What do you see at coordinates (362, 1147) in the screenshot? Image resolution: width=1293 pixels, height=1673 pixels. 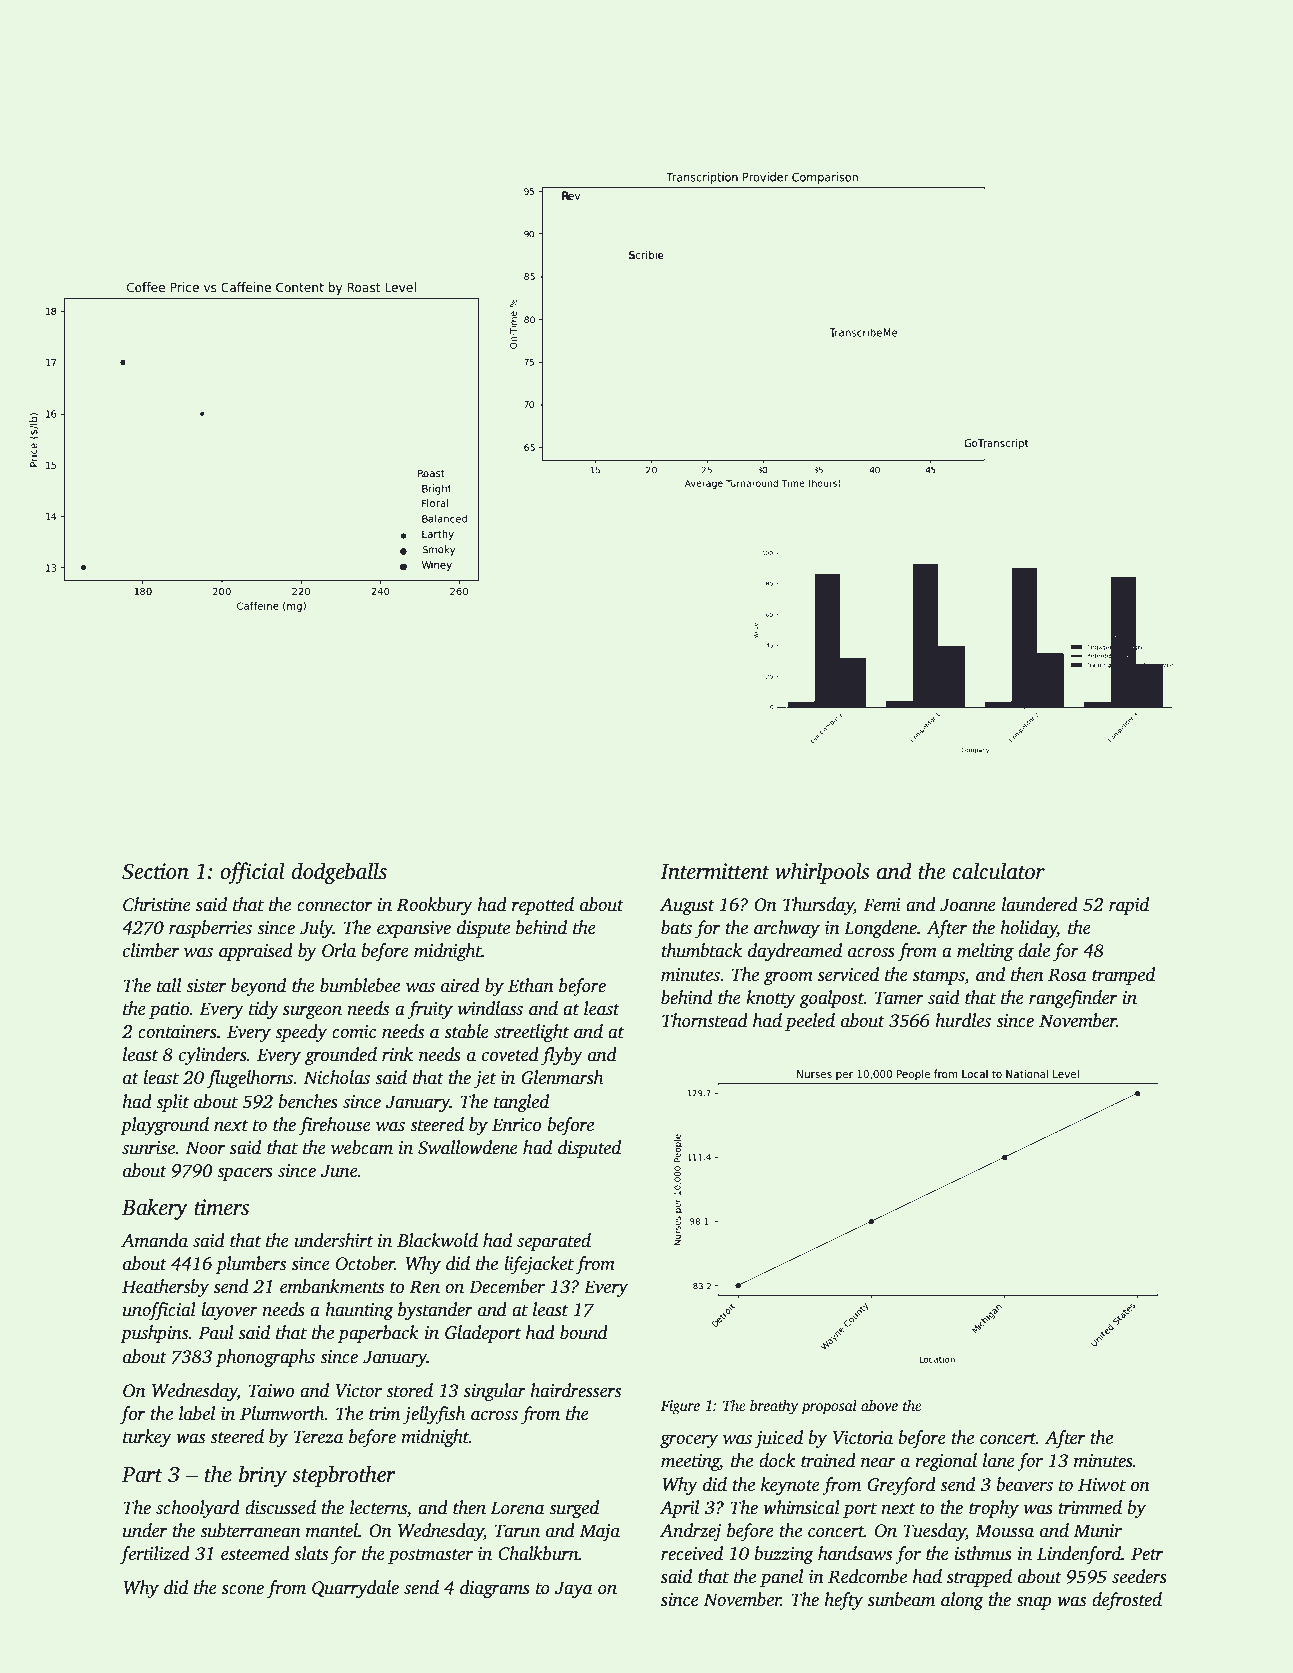 I see `webcam` at bounding box center [362, 1147].
